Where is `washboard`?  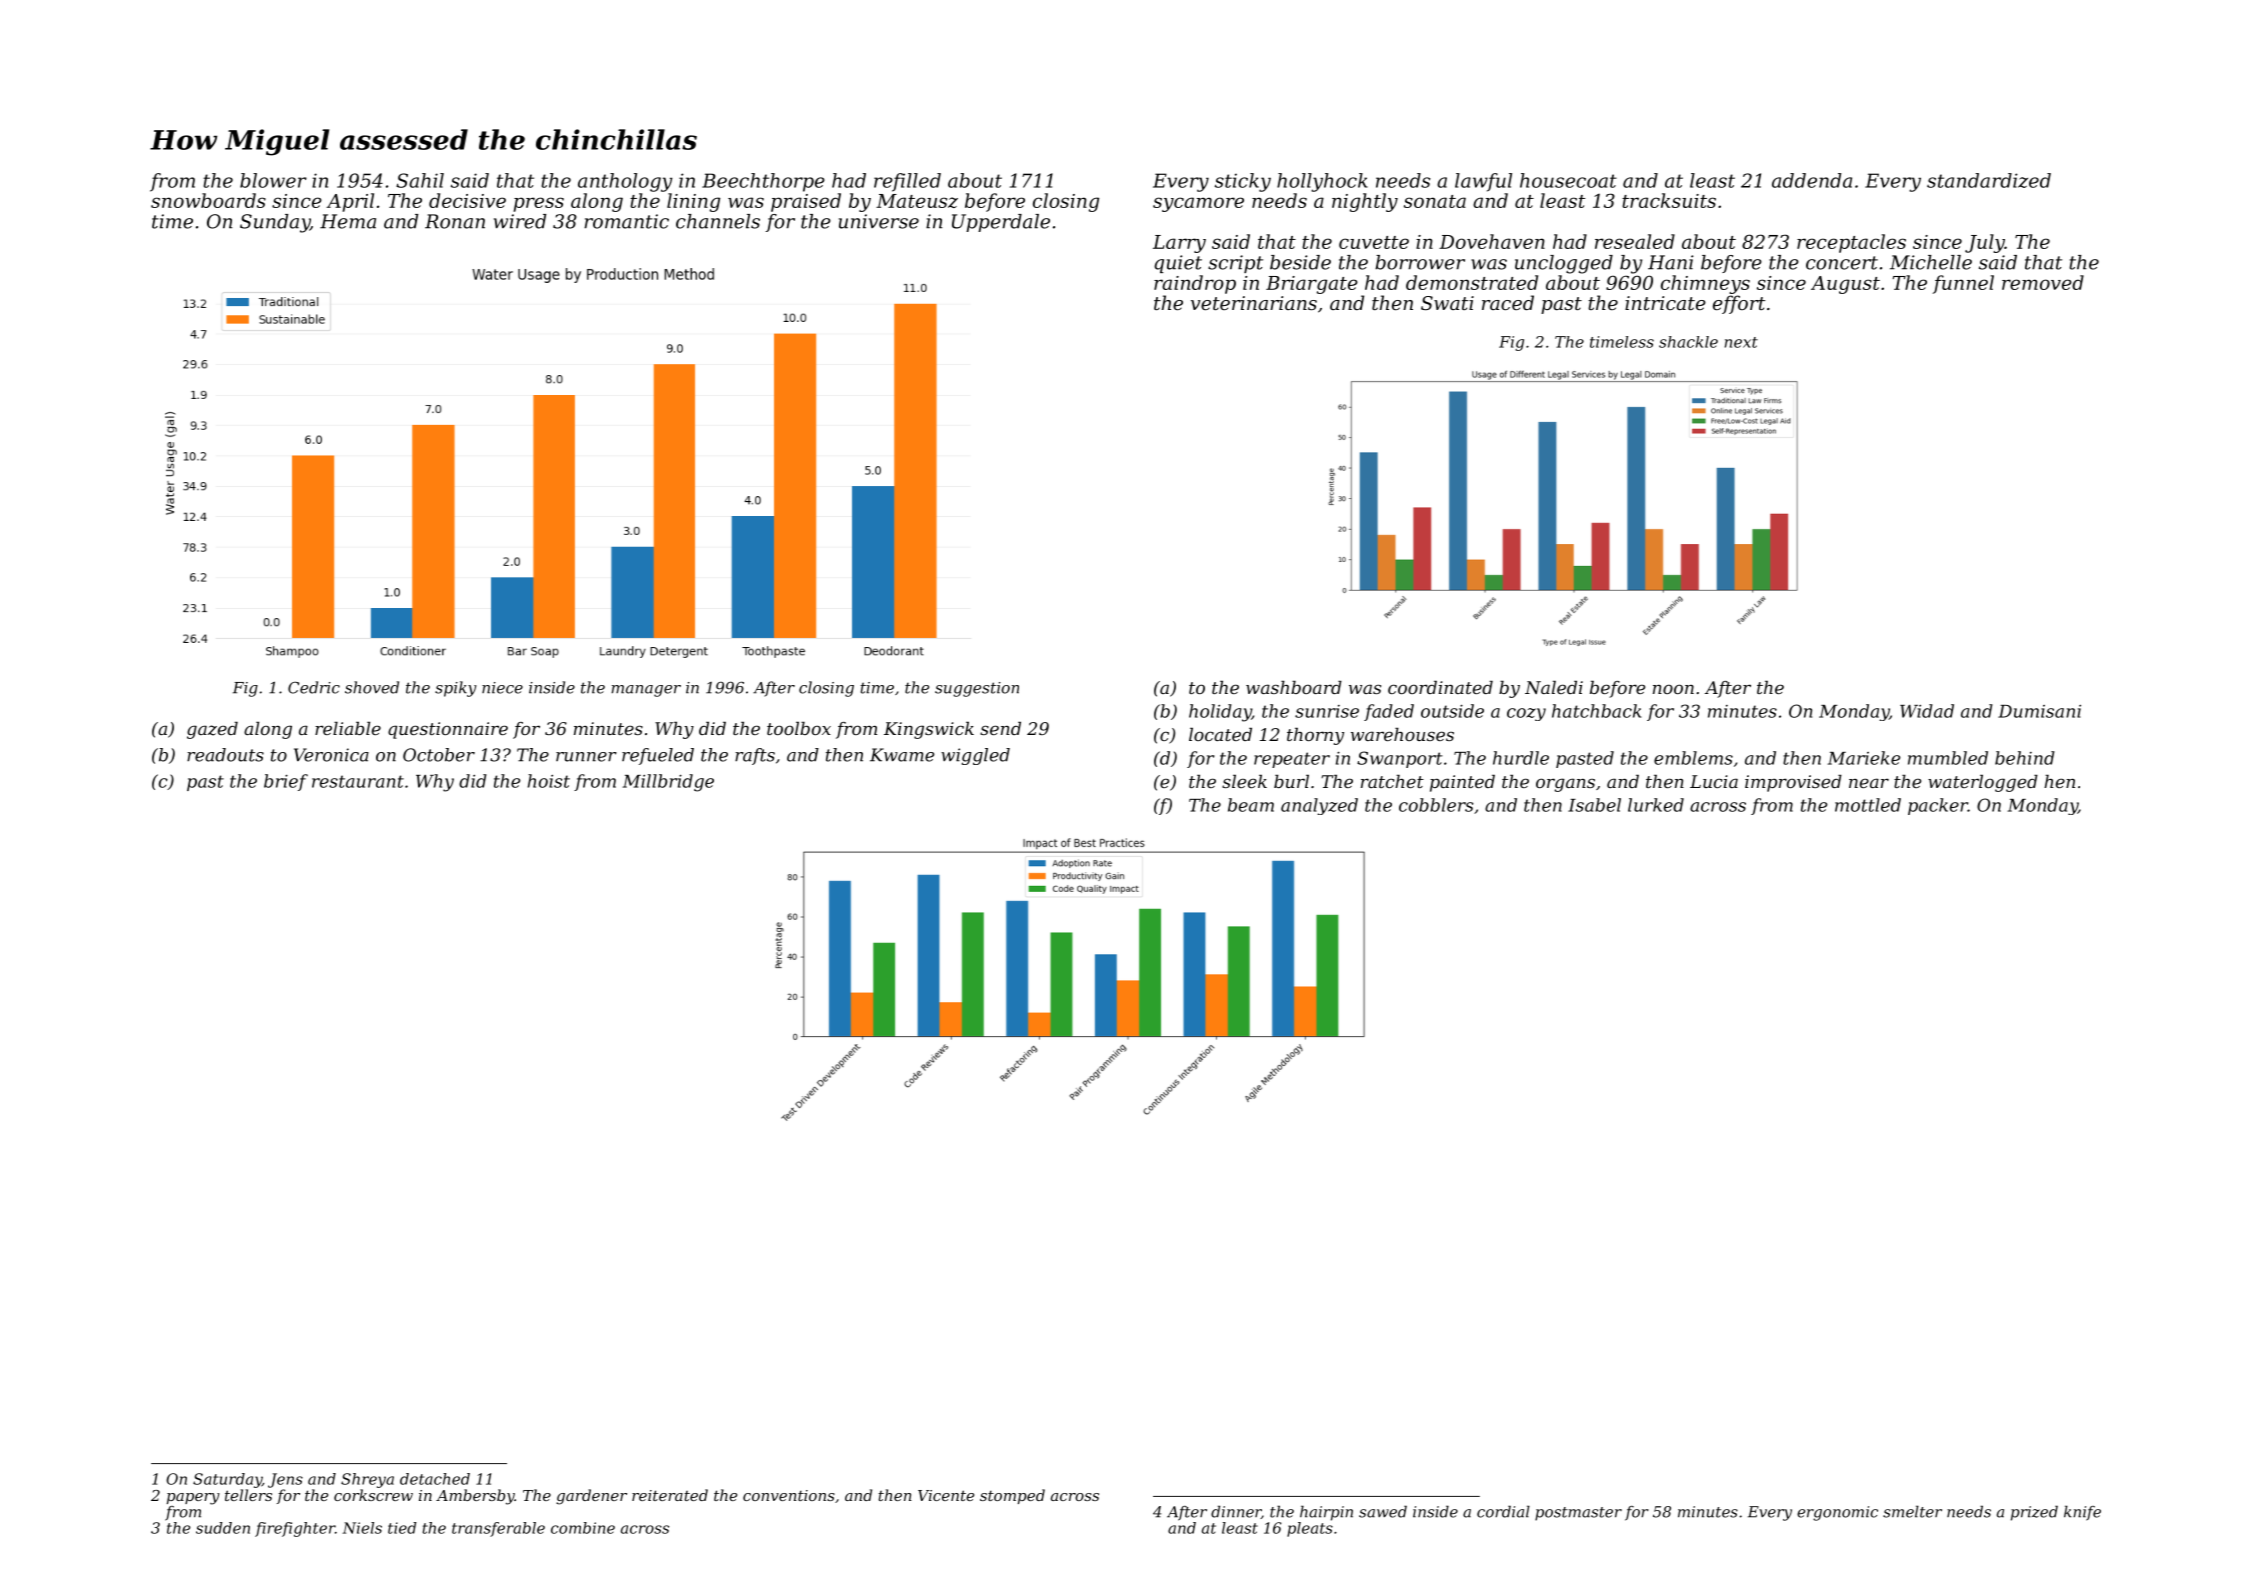 washboard is located at coordinates (1294, 687).
